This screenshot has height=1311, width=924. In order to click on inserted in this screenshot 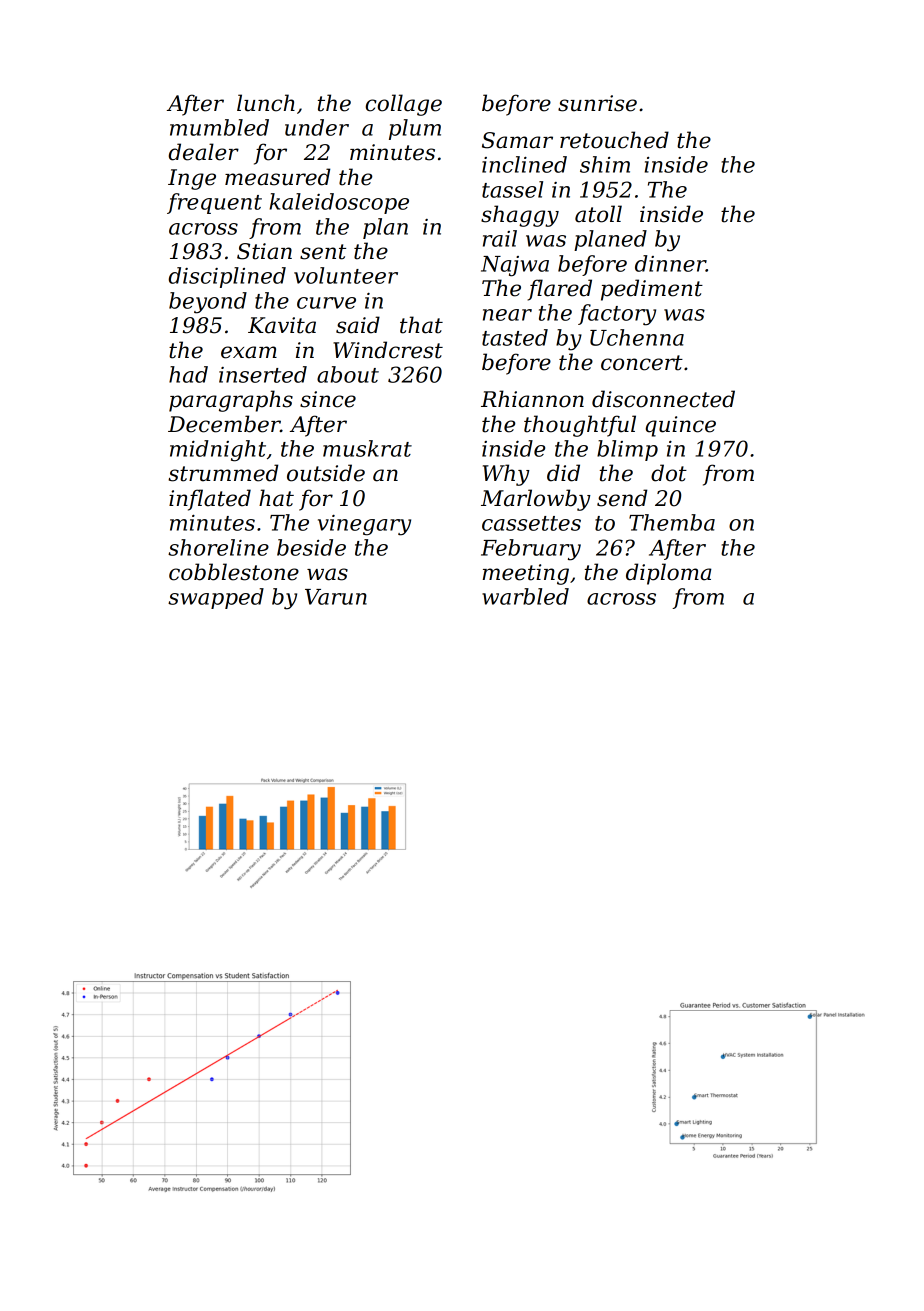, I will do `click(263, 374)`.
